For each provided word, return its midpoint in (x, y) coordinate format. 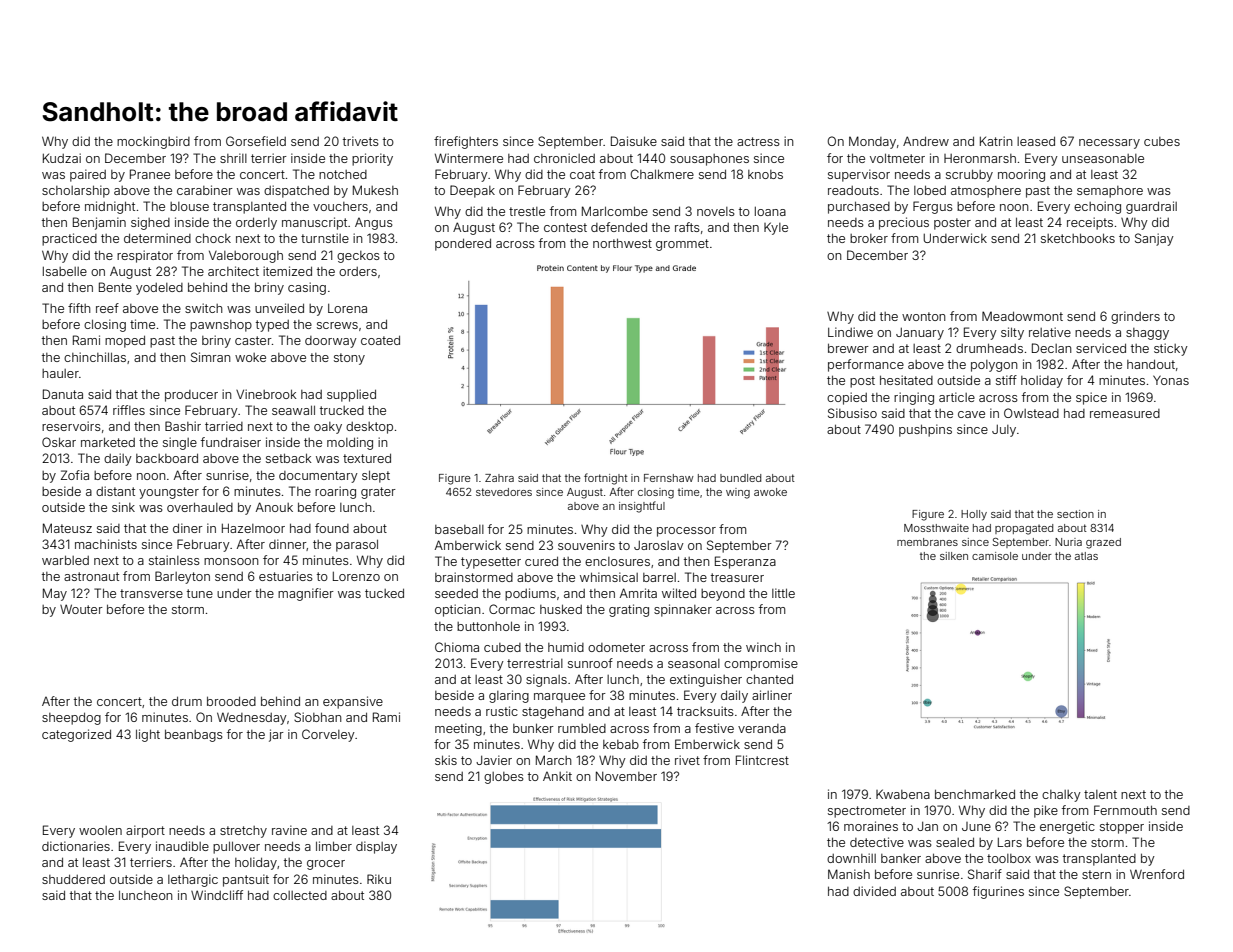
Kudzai (62, 158)
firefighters (466, 142)
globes (504, 778)
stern (1096, 874)
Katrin (996, 141)
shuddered (73, 879)
